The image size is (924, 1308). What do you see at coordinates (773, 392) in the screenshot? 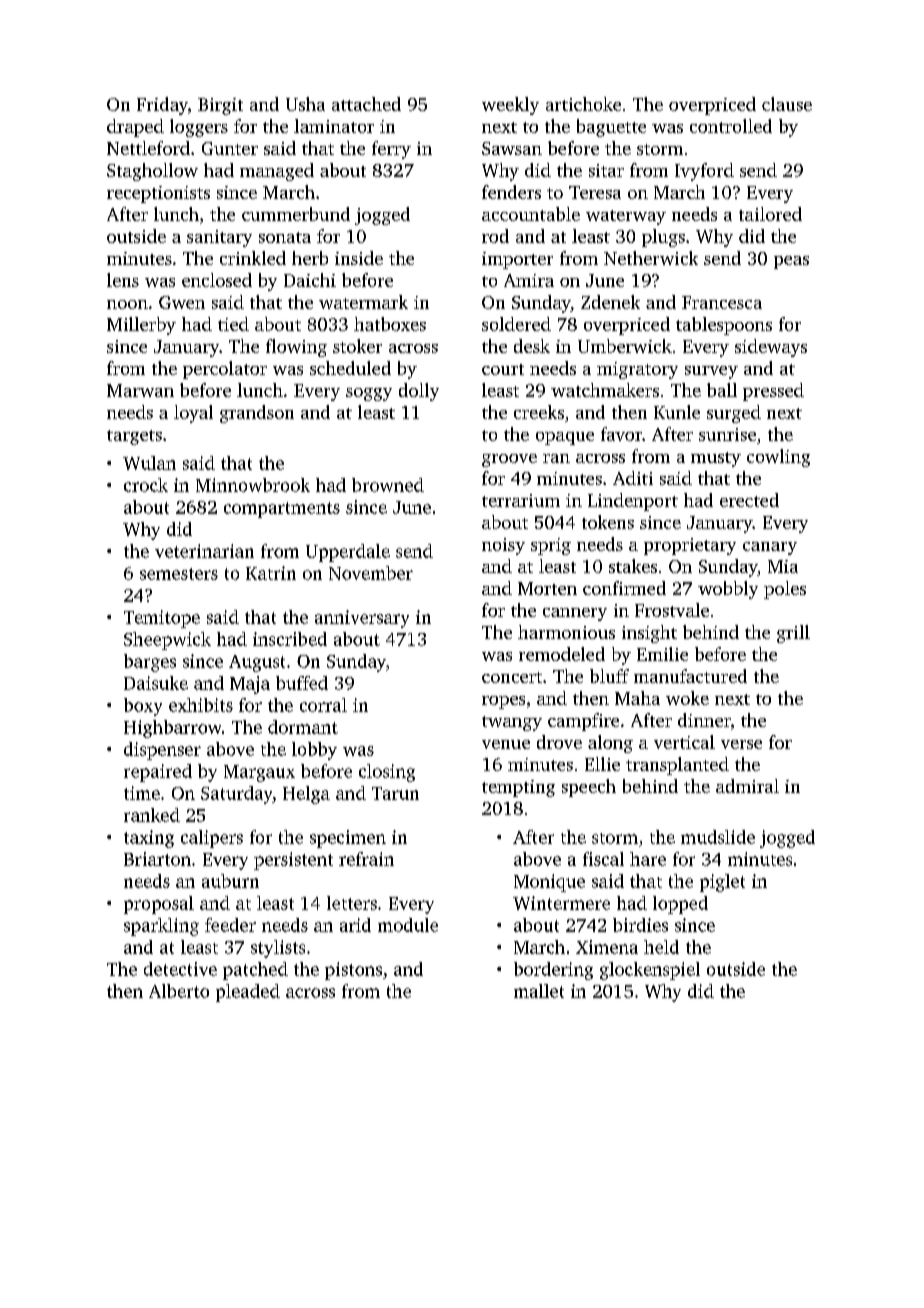
I see `pressed` at bounding box center [773, 392].
